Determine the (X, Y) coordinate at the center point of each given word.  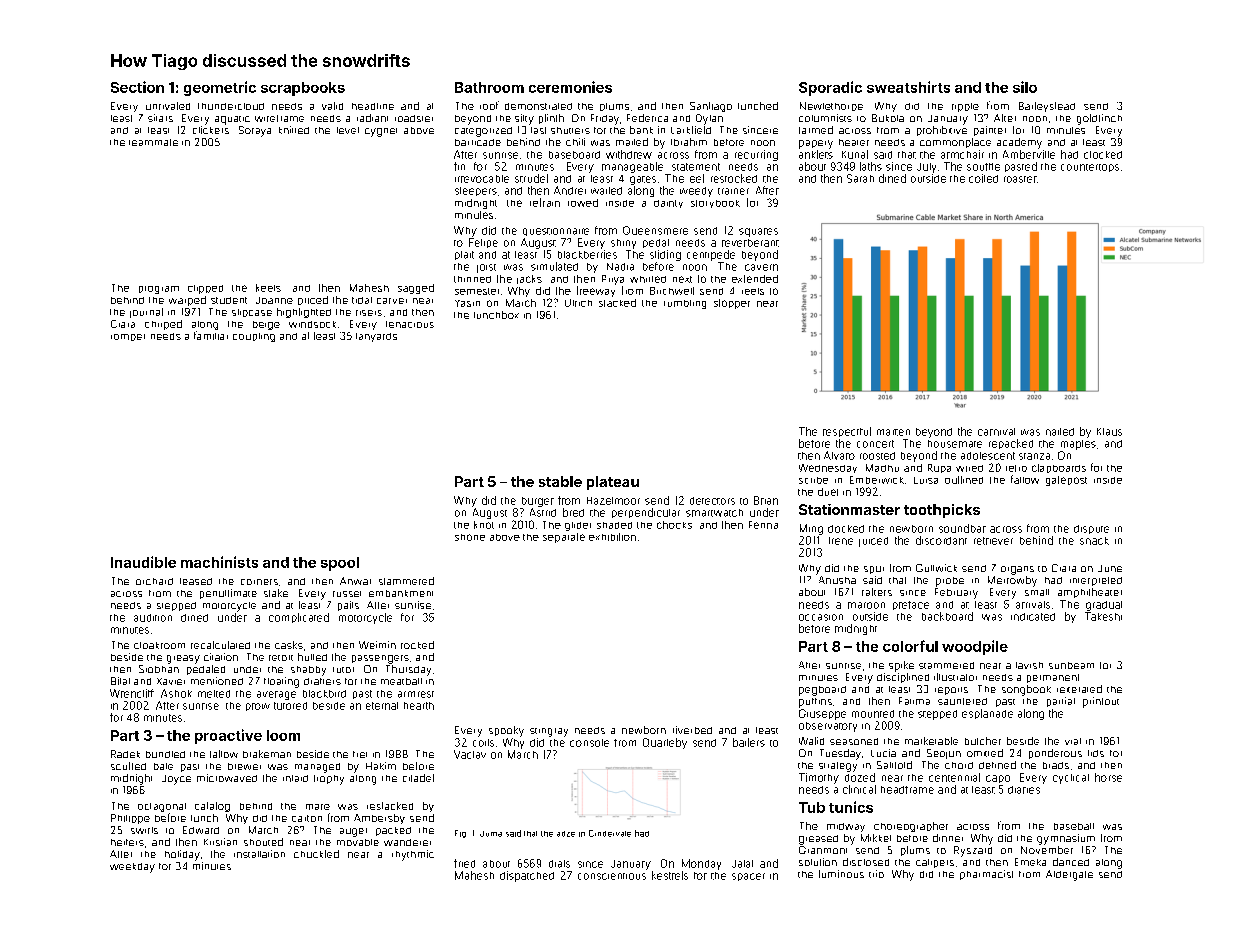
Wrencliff (132, 693)
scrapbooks (303, 89)
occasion (821, 617)
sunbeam (1071, 665)
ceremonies (570, 87)
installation (259, 854)
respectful (847, 432)
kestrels (670, 875)
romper (128, 337)
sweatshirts (908, 87)
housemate (955, 444)
